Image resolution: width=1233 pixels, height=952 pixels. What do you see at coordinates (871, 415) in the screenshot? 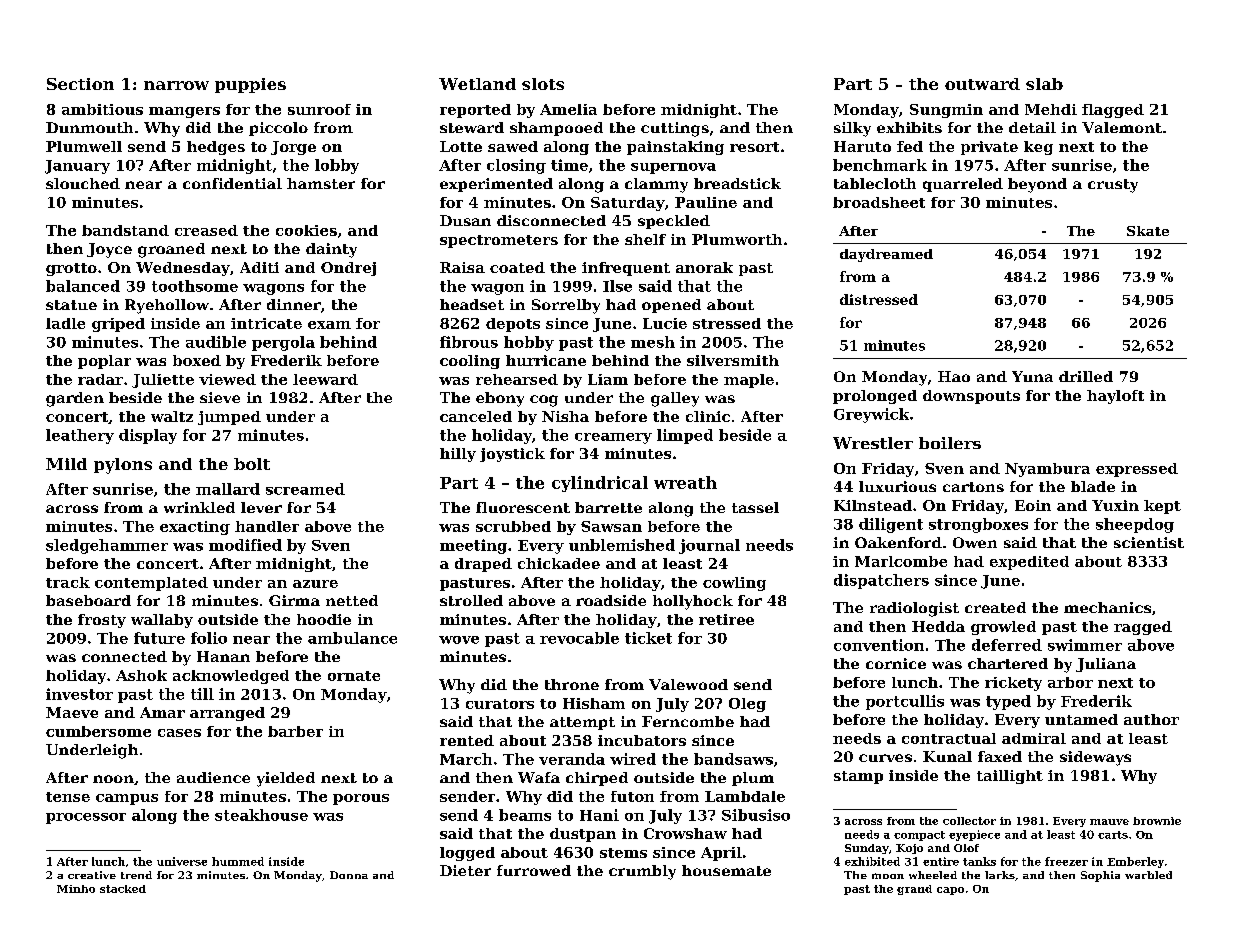
I see `Greywick` at bounding box center [871, 415].
